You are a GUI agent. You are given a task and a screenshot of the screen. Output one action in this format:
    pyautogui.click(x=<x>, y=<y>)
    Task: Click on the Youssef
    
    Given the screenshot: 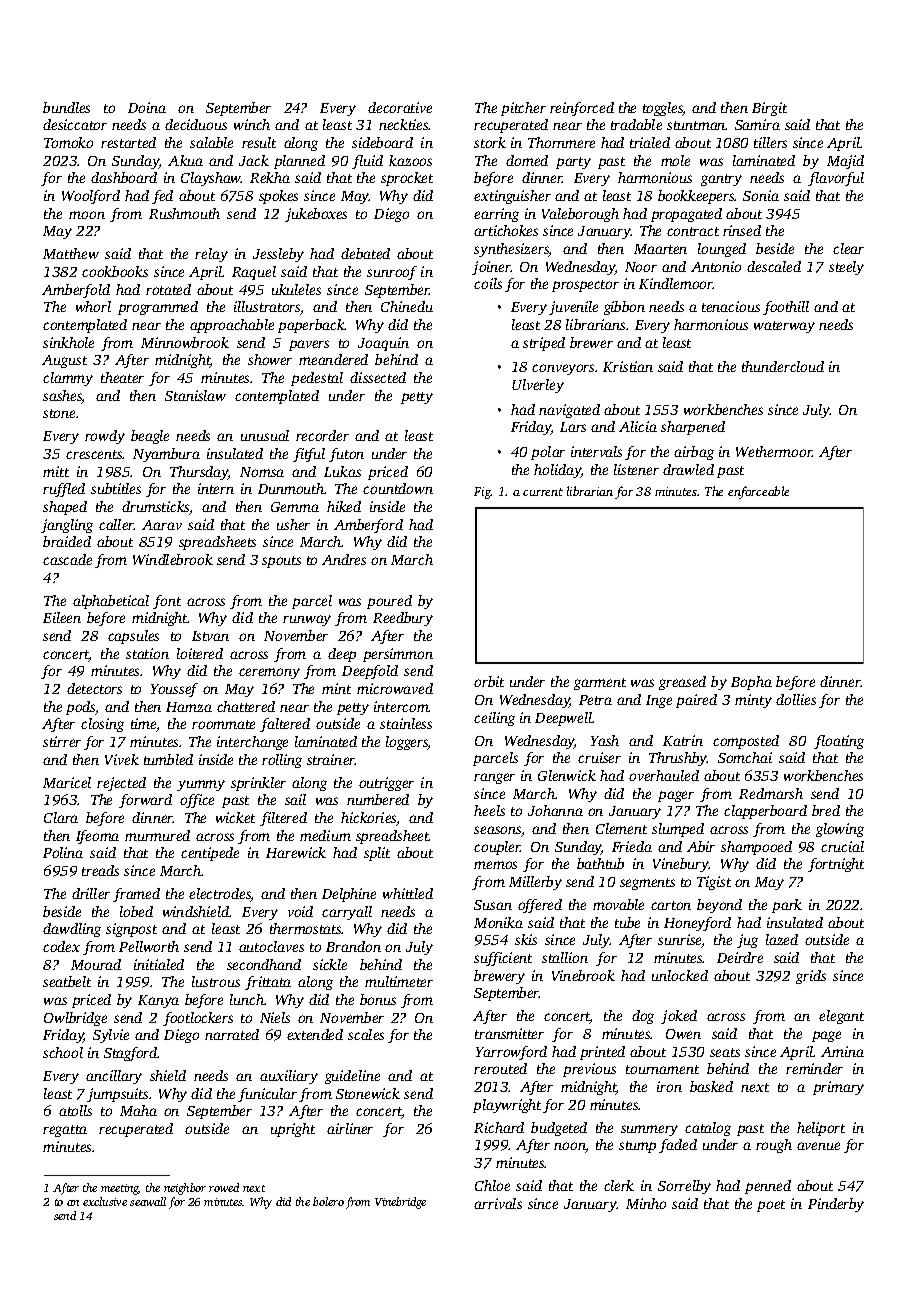 What is the action you would take?
    pyautogui.click(x=174, y=690)
